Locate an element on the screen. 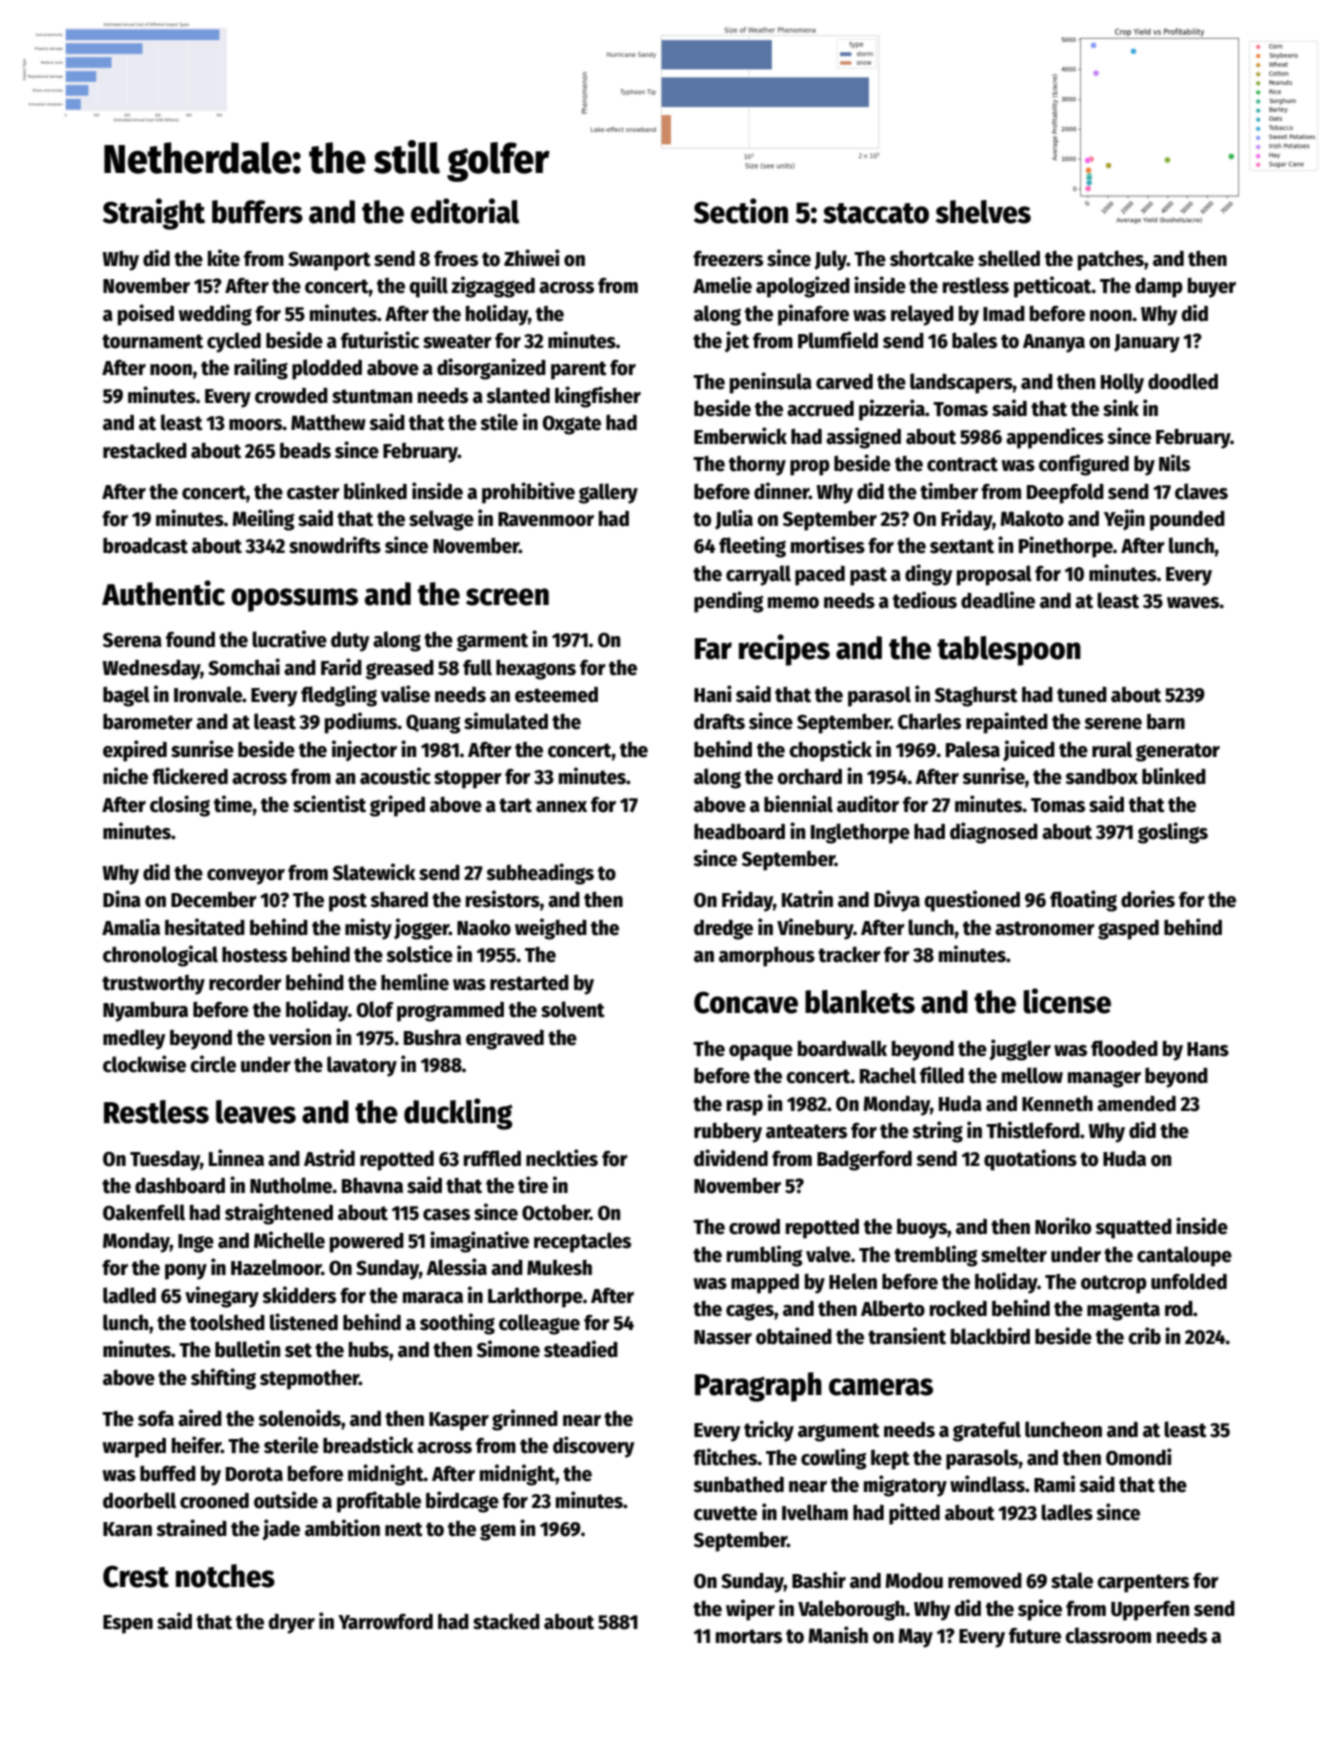 The height and width of the screenshot is (1738, 1343). Section is located at coordinates (741, 211).
